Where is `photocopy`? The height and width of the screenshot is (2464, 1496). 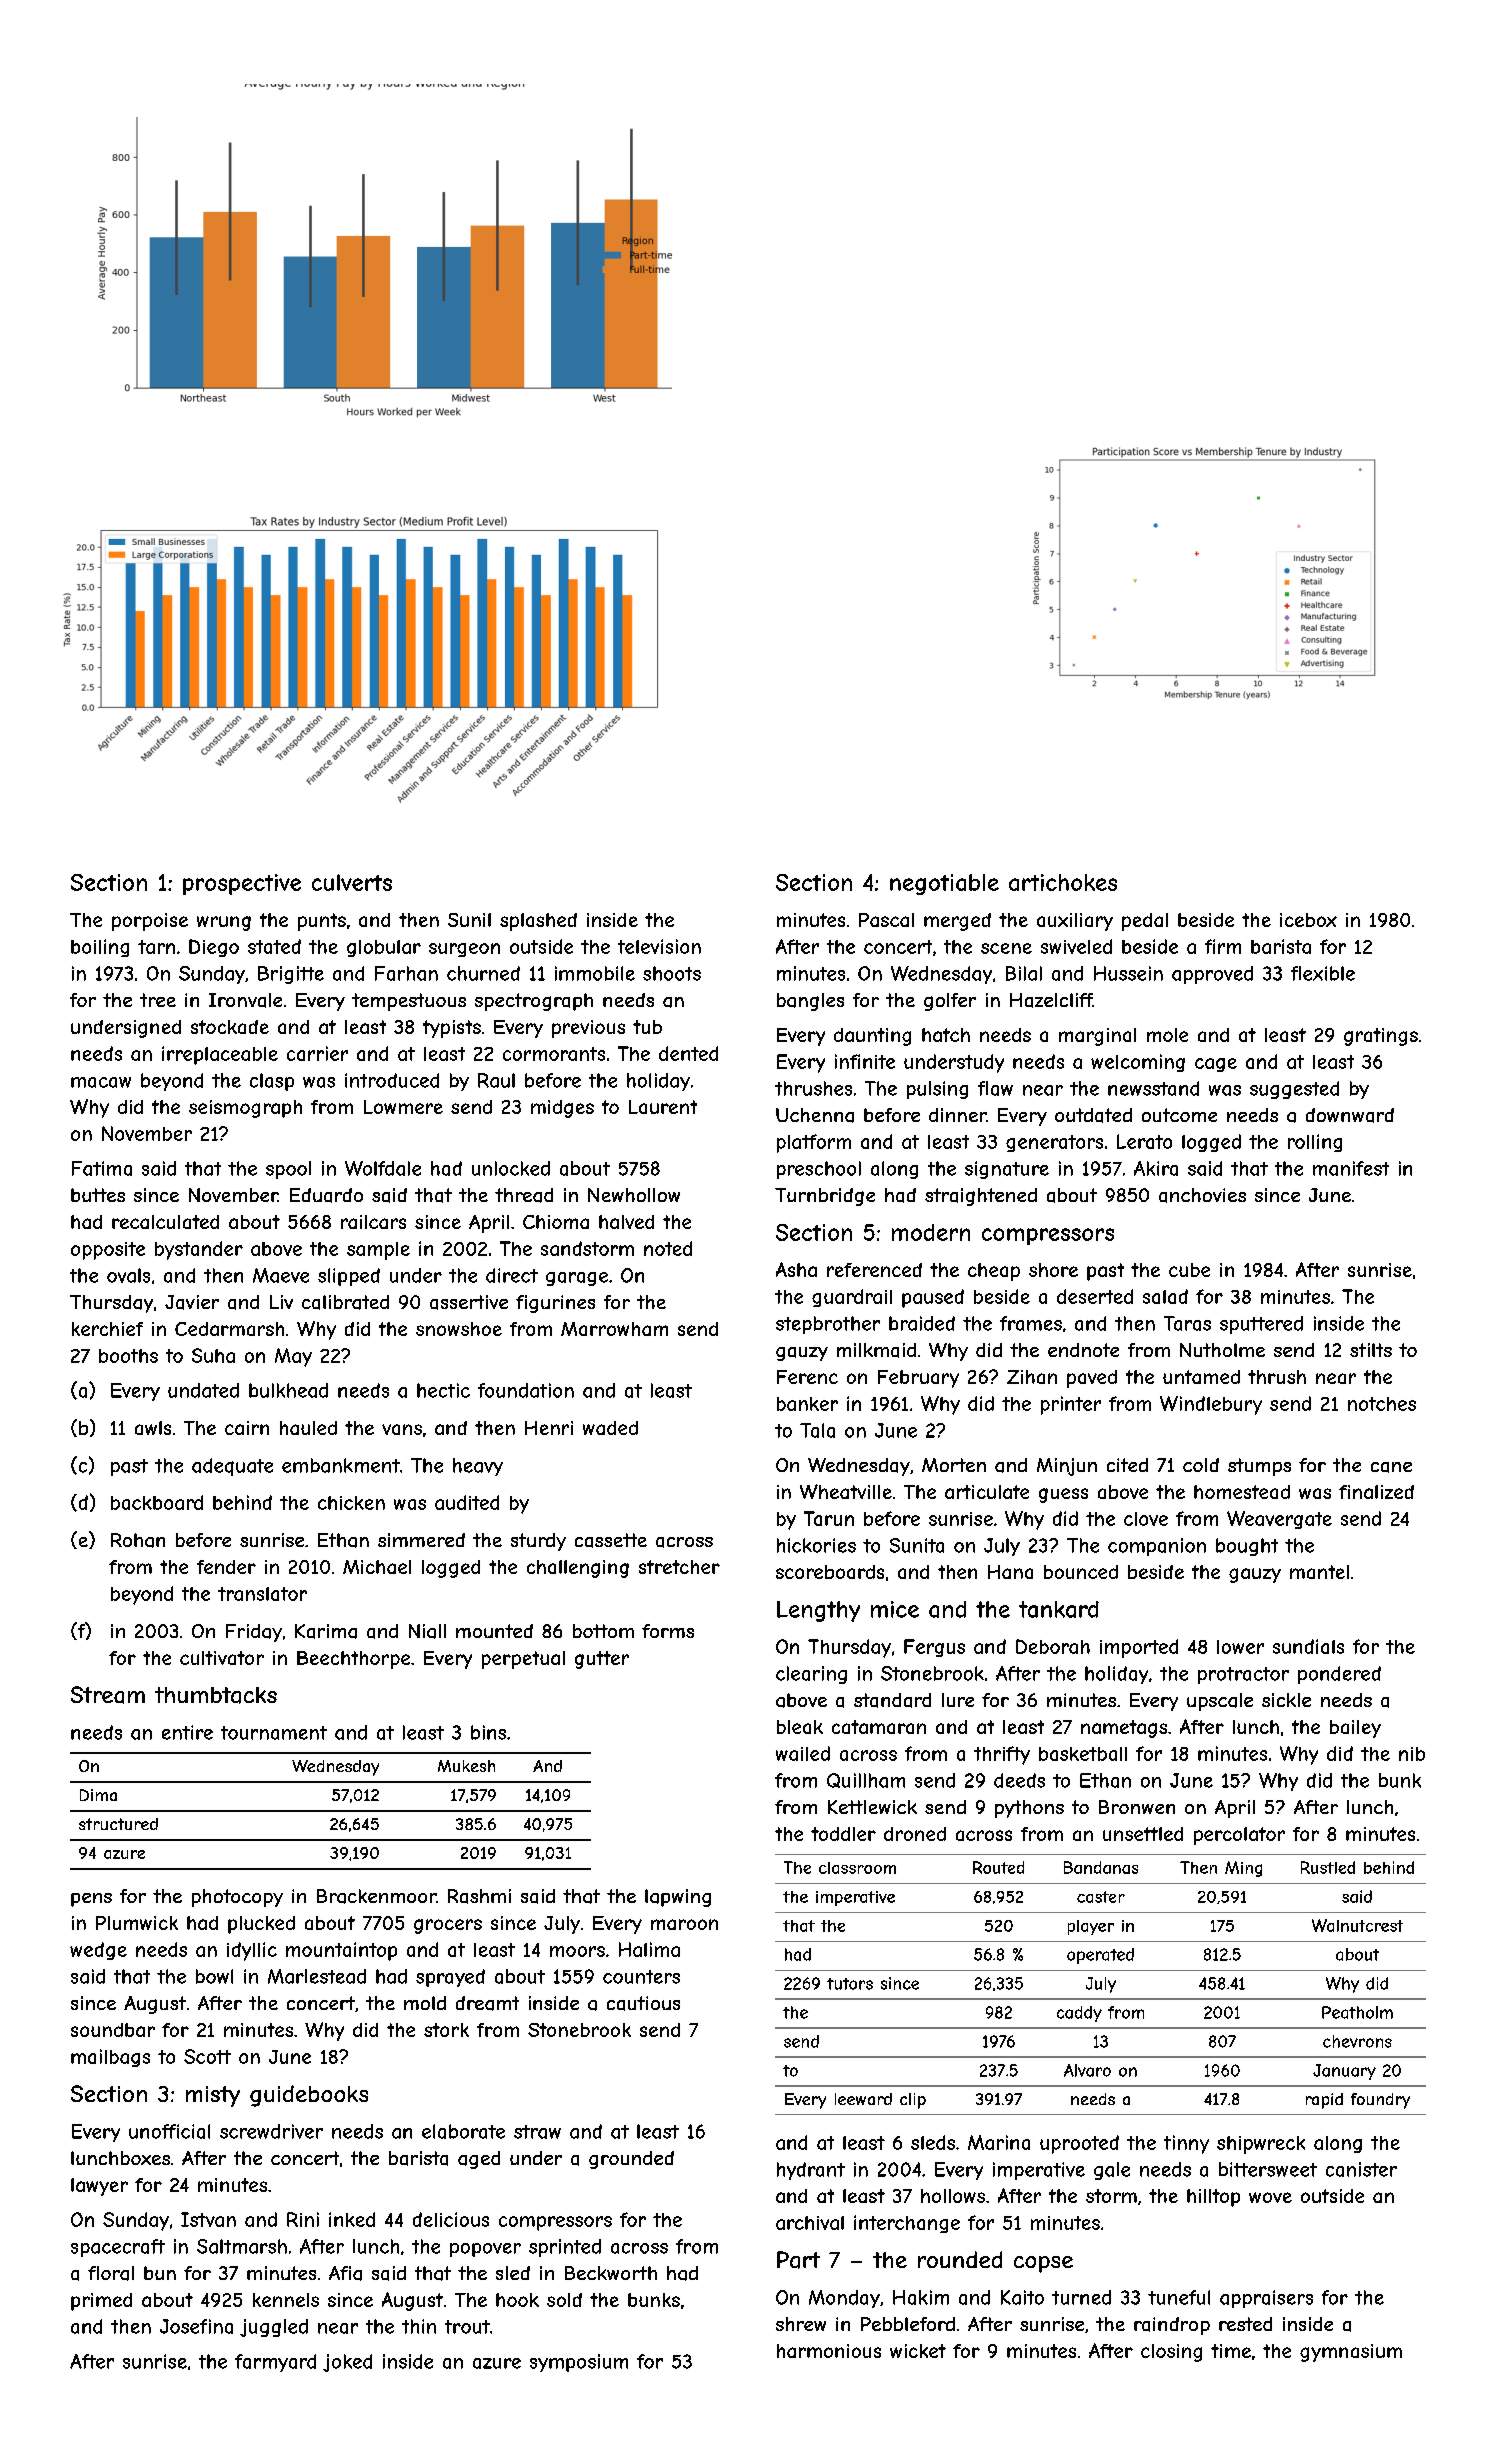 photocopy is located at coordinates (237, 1898).
